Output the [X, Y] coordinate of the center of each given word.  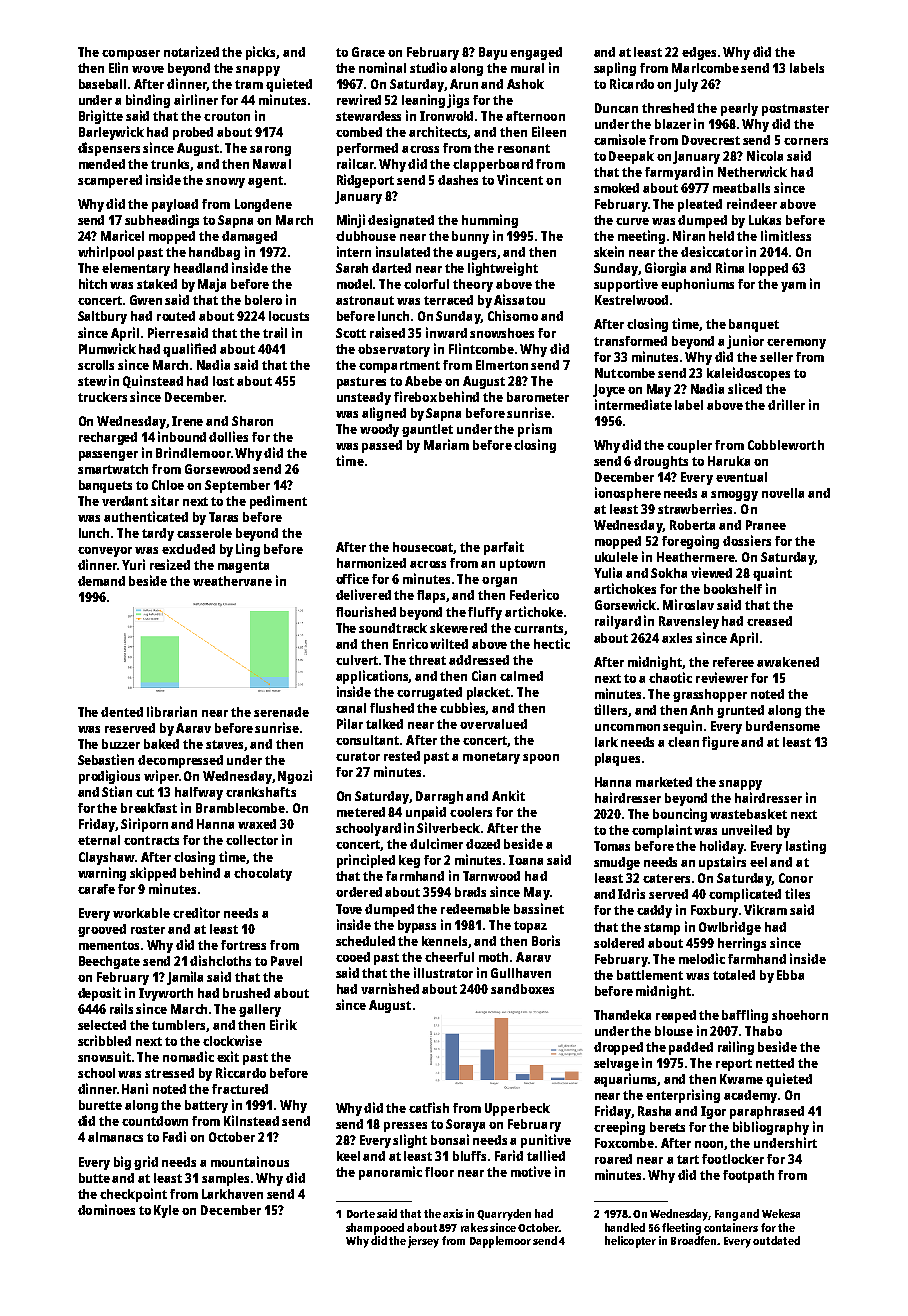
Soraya [465, 1125]
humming [490, 221]
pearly [739, 109]
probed [193, 133]
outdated [776, 1240]
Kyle [166, 1211]
